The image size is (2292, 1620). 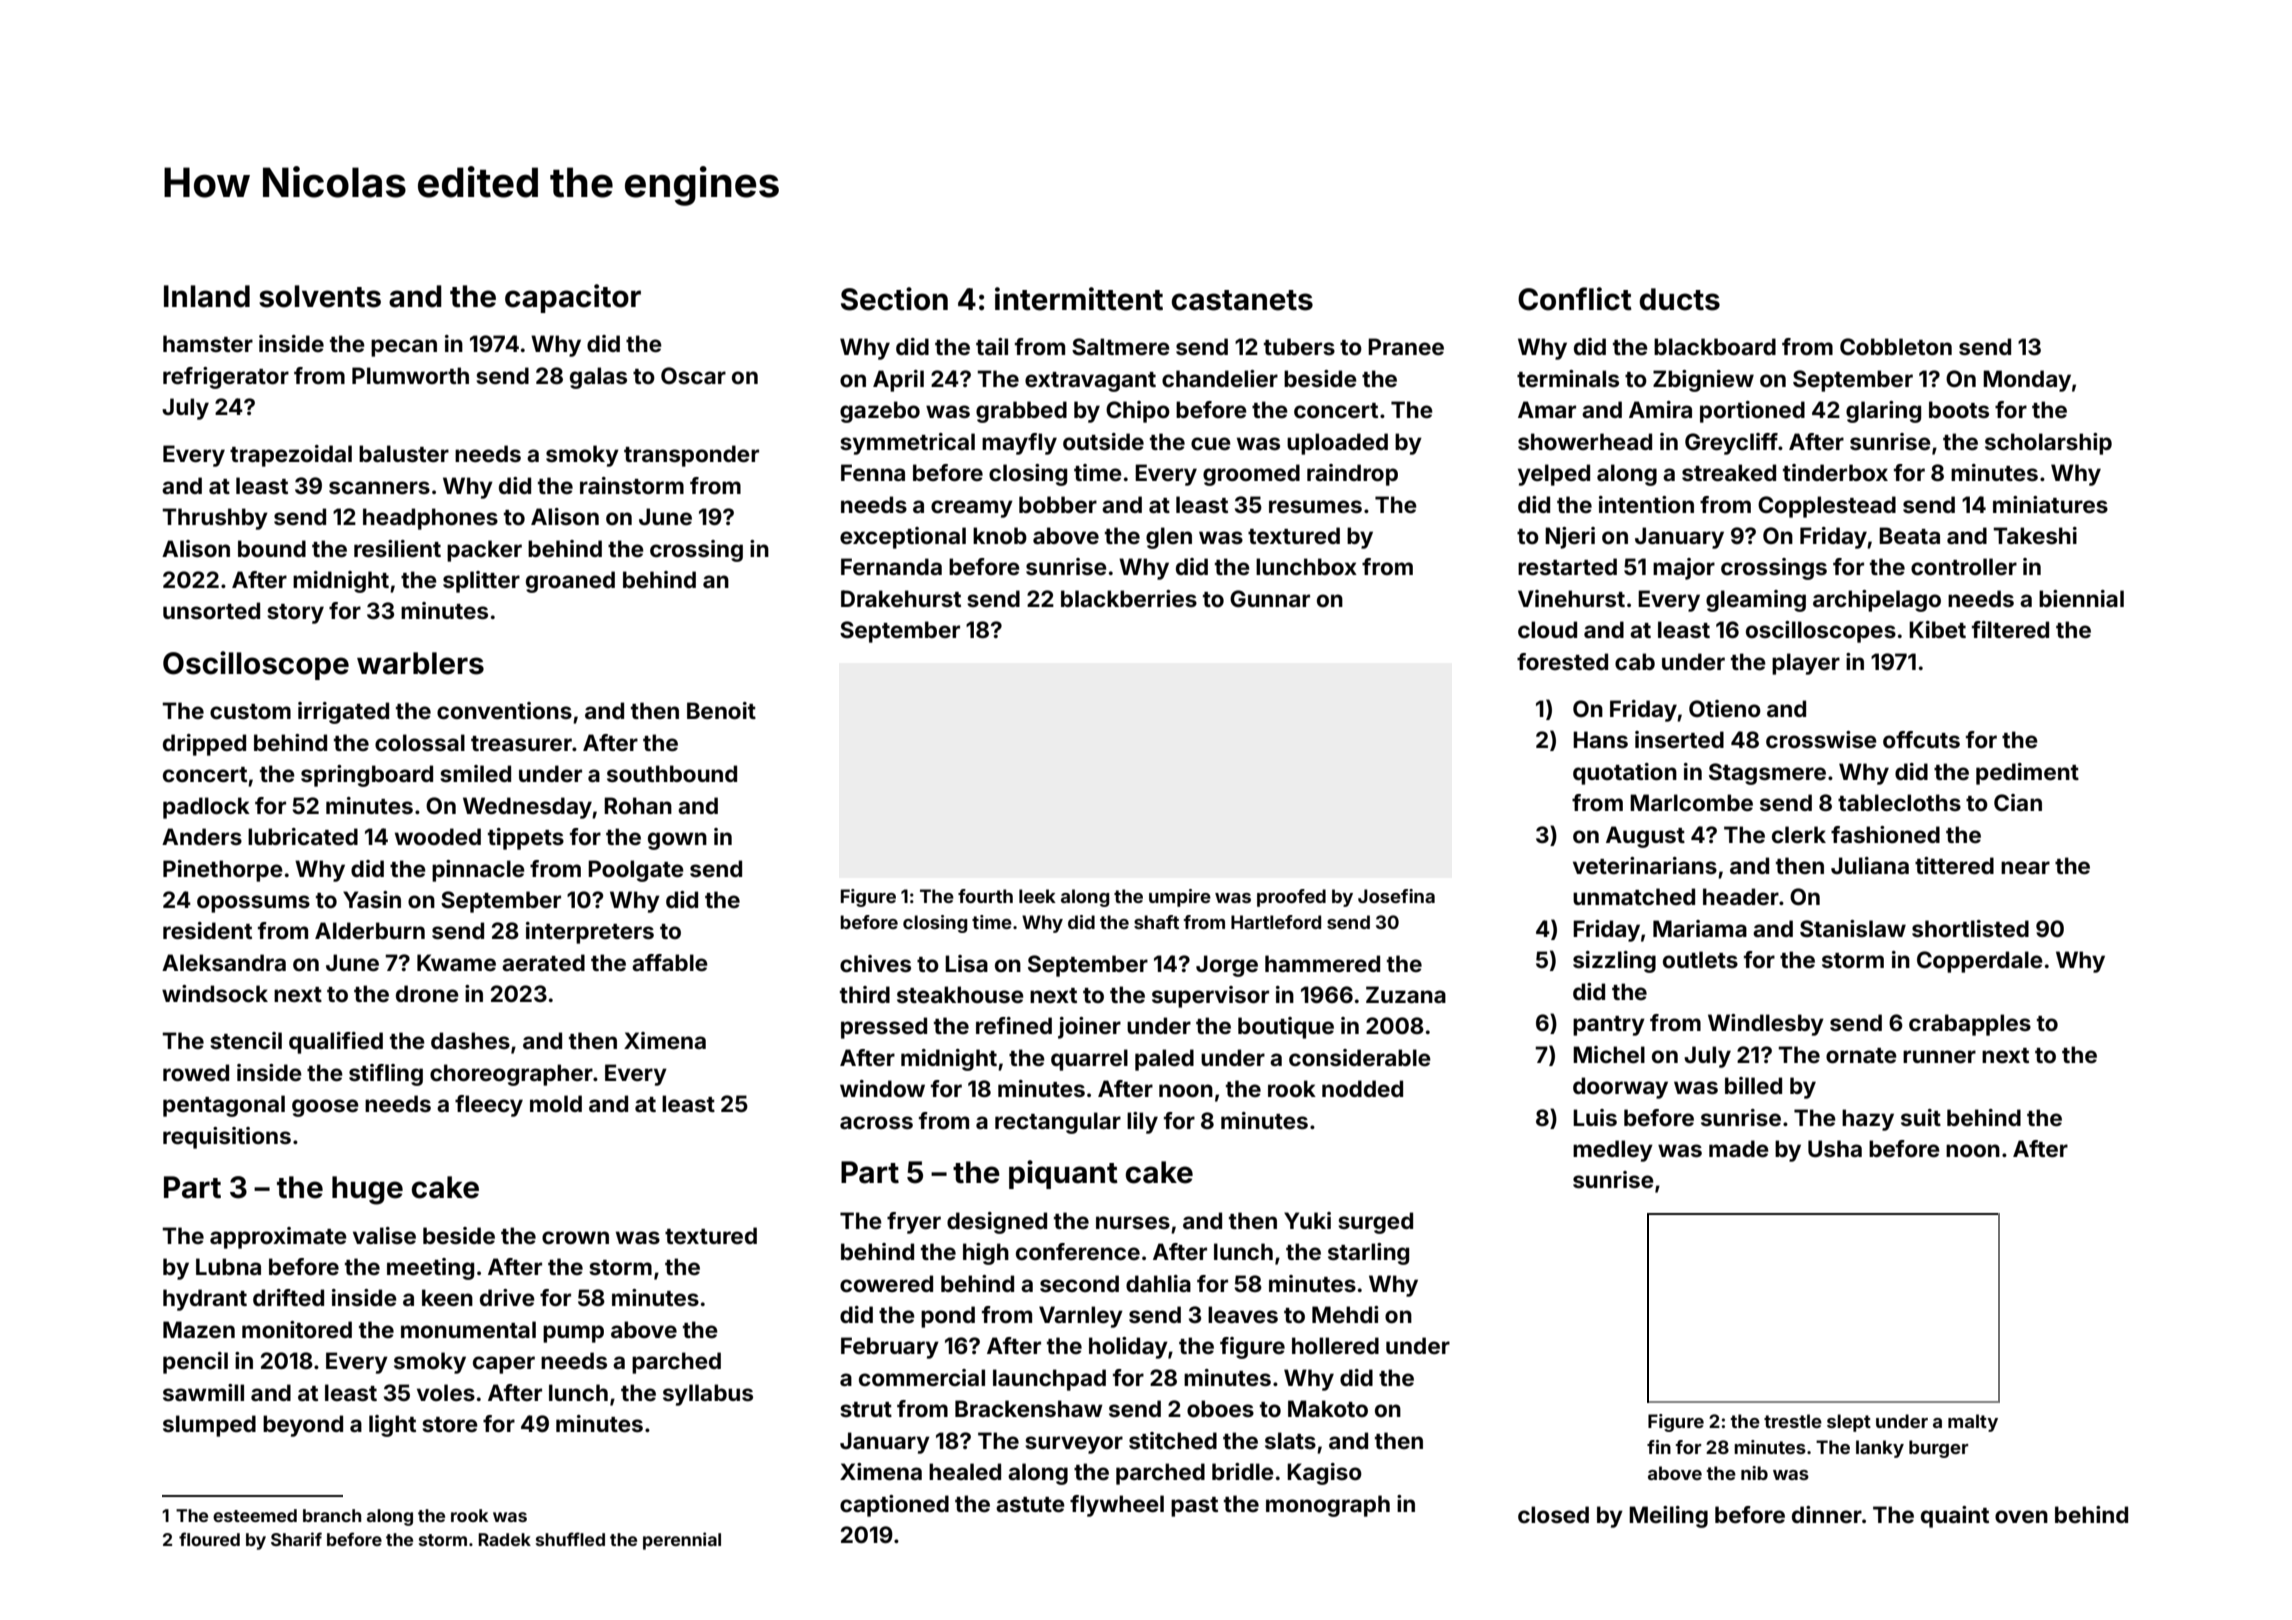 I want to click on store, so click(x=450, y=1424).
